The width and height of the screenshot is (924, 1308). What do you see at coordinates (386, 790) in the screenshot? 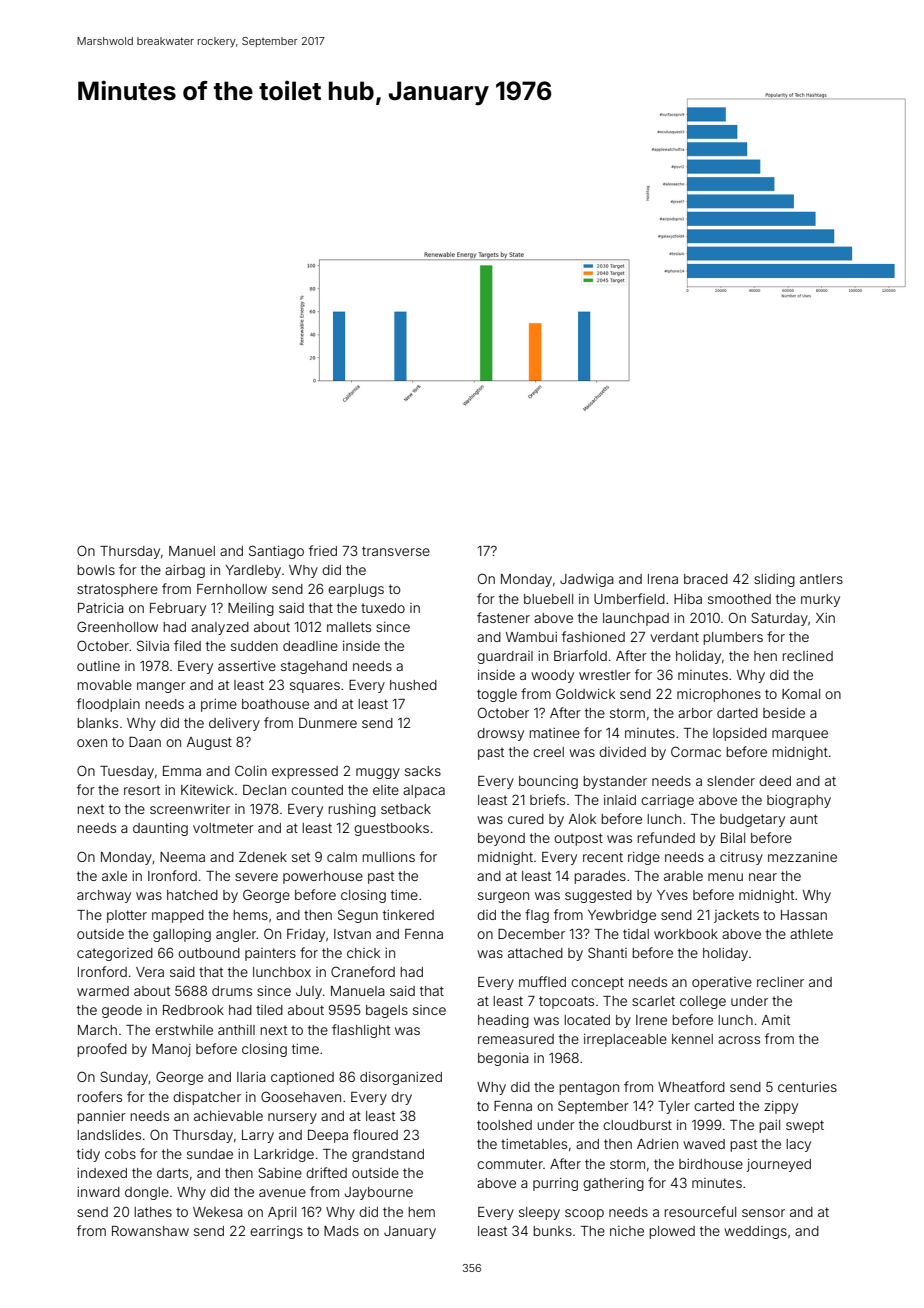
I see `elite` at bounding box center [386, 790].
